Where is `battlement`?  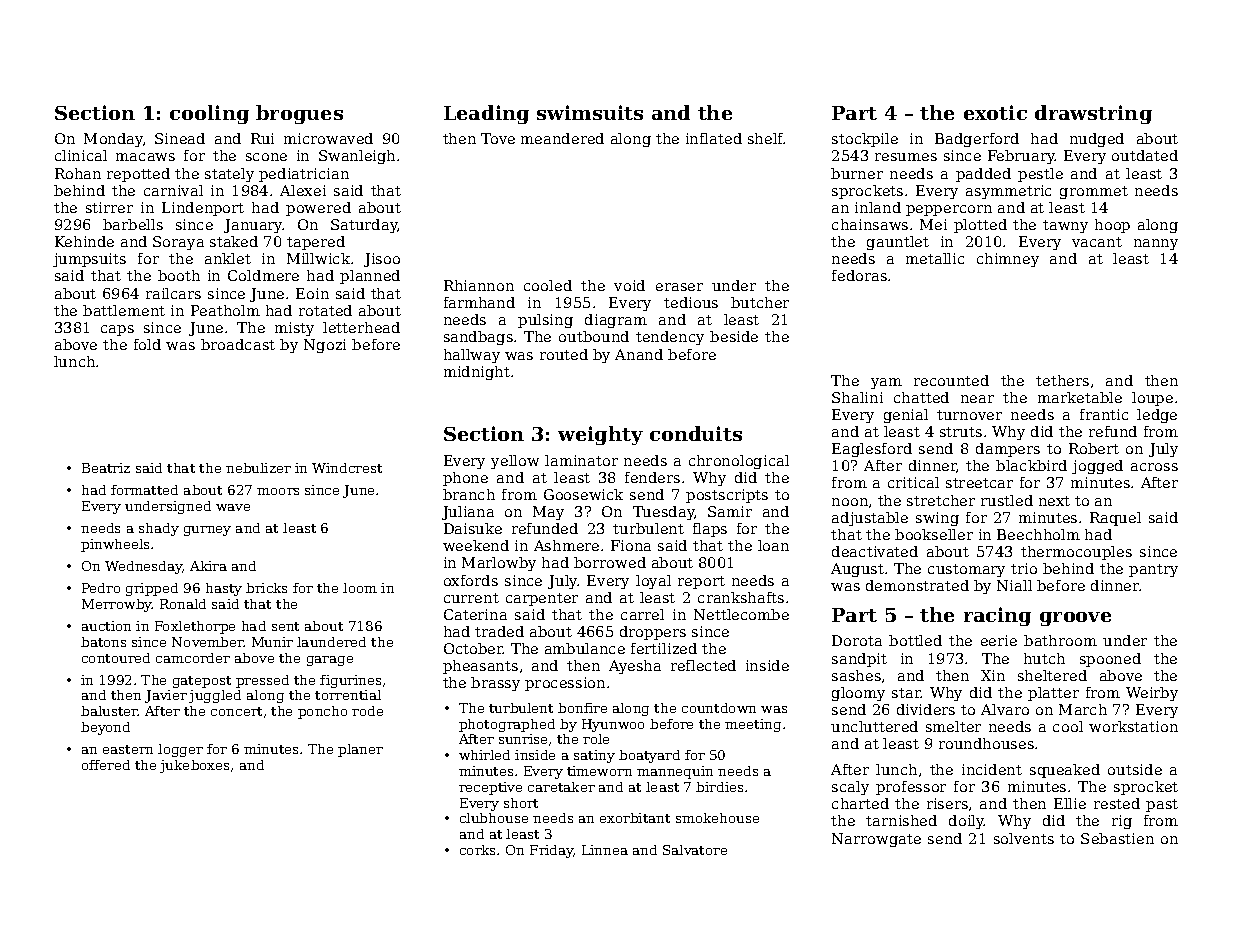
battlement is located at coordinates (124, 310).
